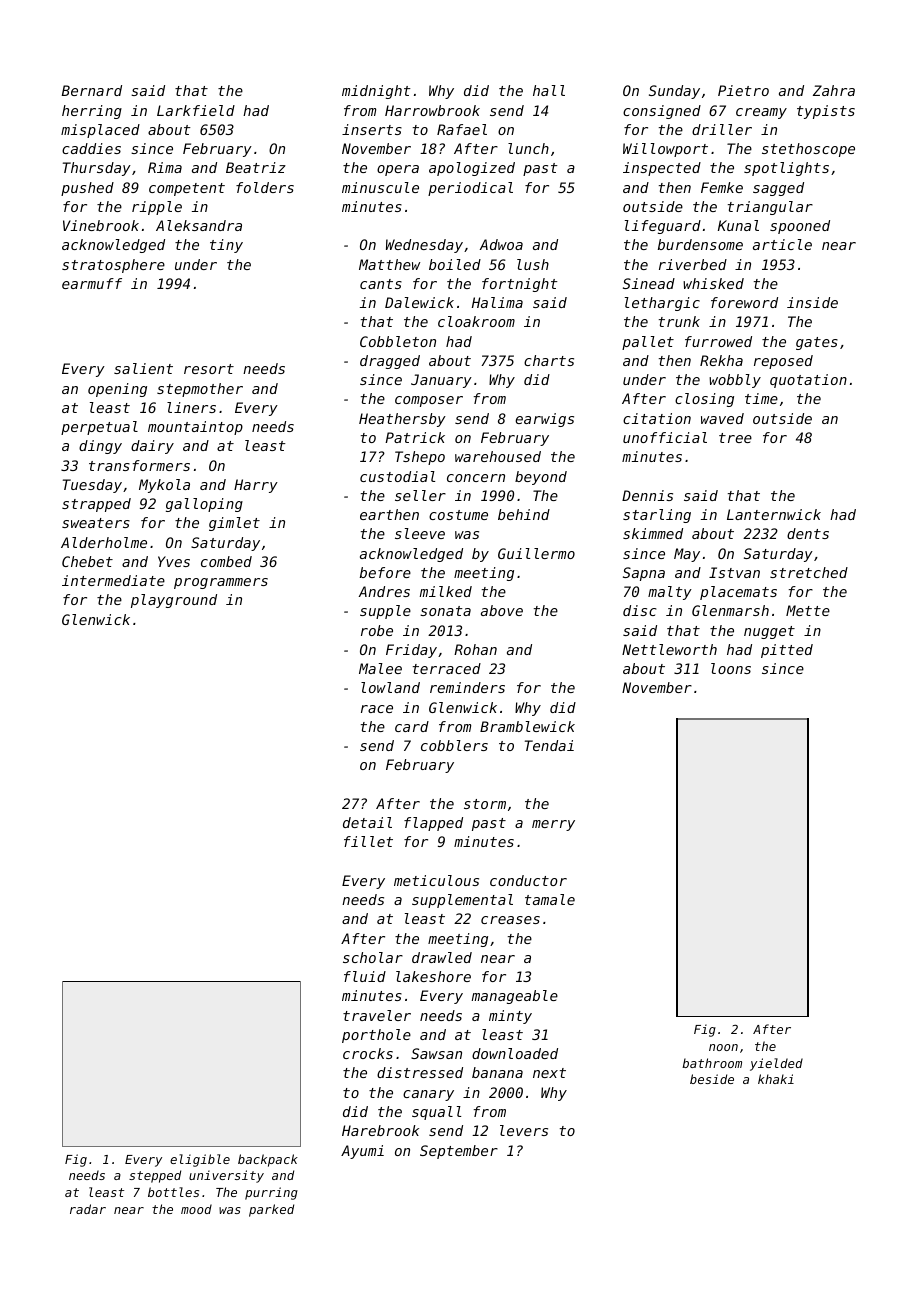 The height and width of the page is (1308, 924). I want to click on pushed, so click(87, 189).
